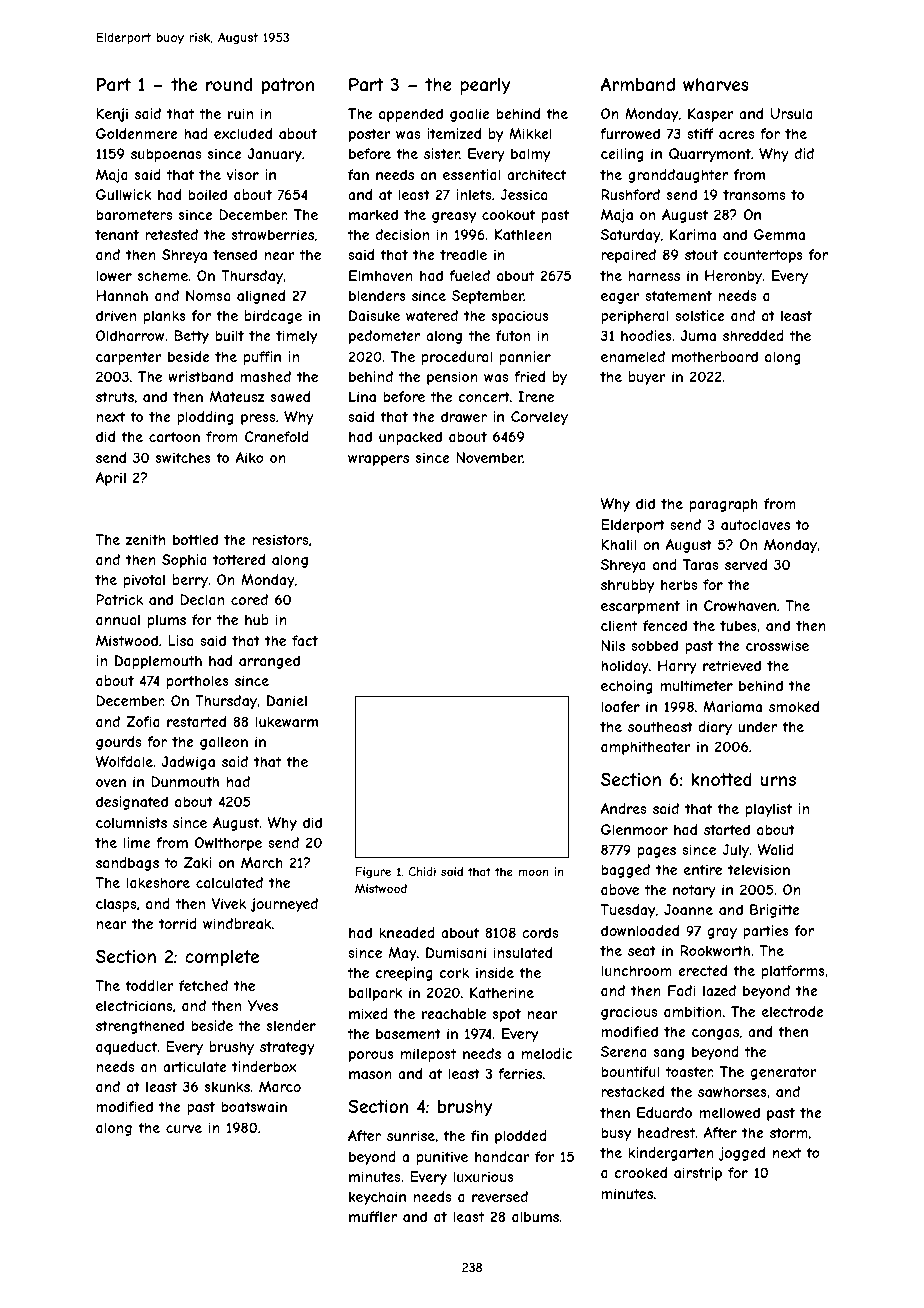 The height and width of the screenshot is (1308, 924). I want to click on muffler, so click(373, 1216).
